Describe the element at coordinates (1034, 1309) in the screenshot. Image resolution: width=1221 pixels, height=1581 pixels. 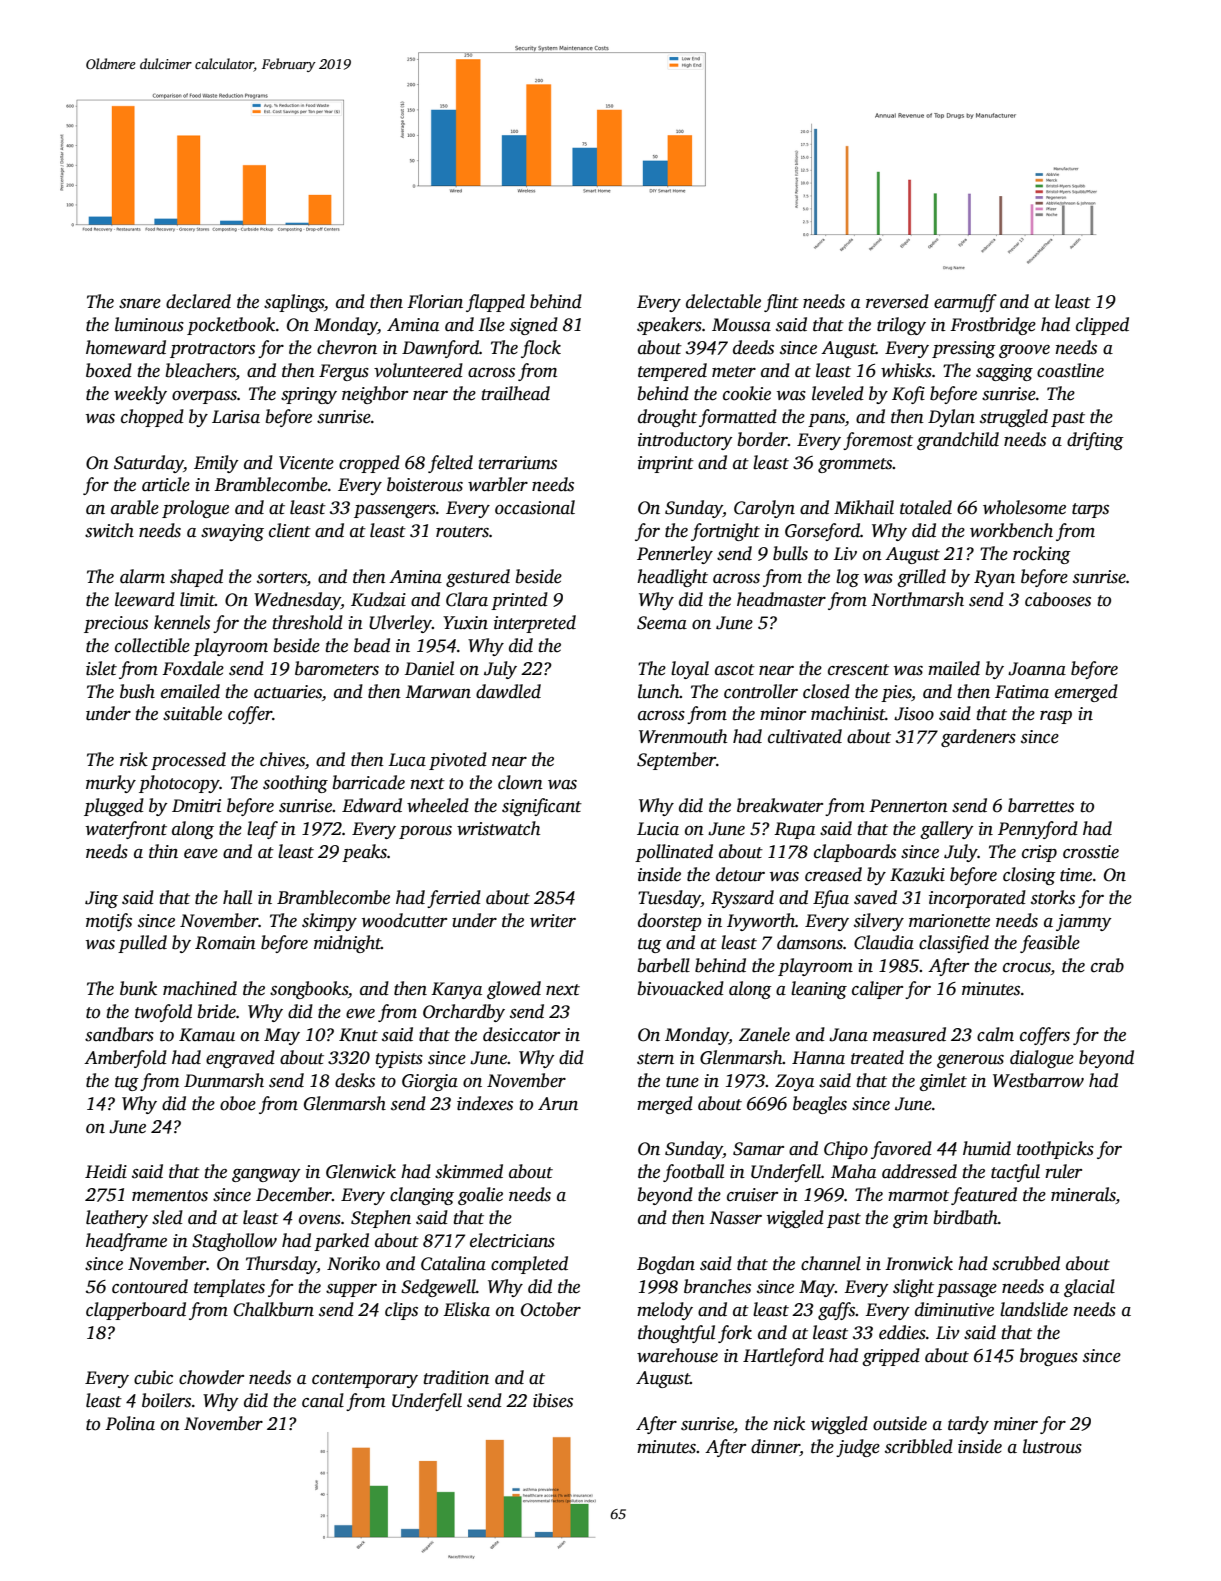
I see `landslide` at that location.
